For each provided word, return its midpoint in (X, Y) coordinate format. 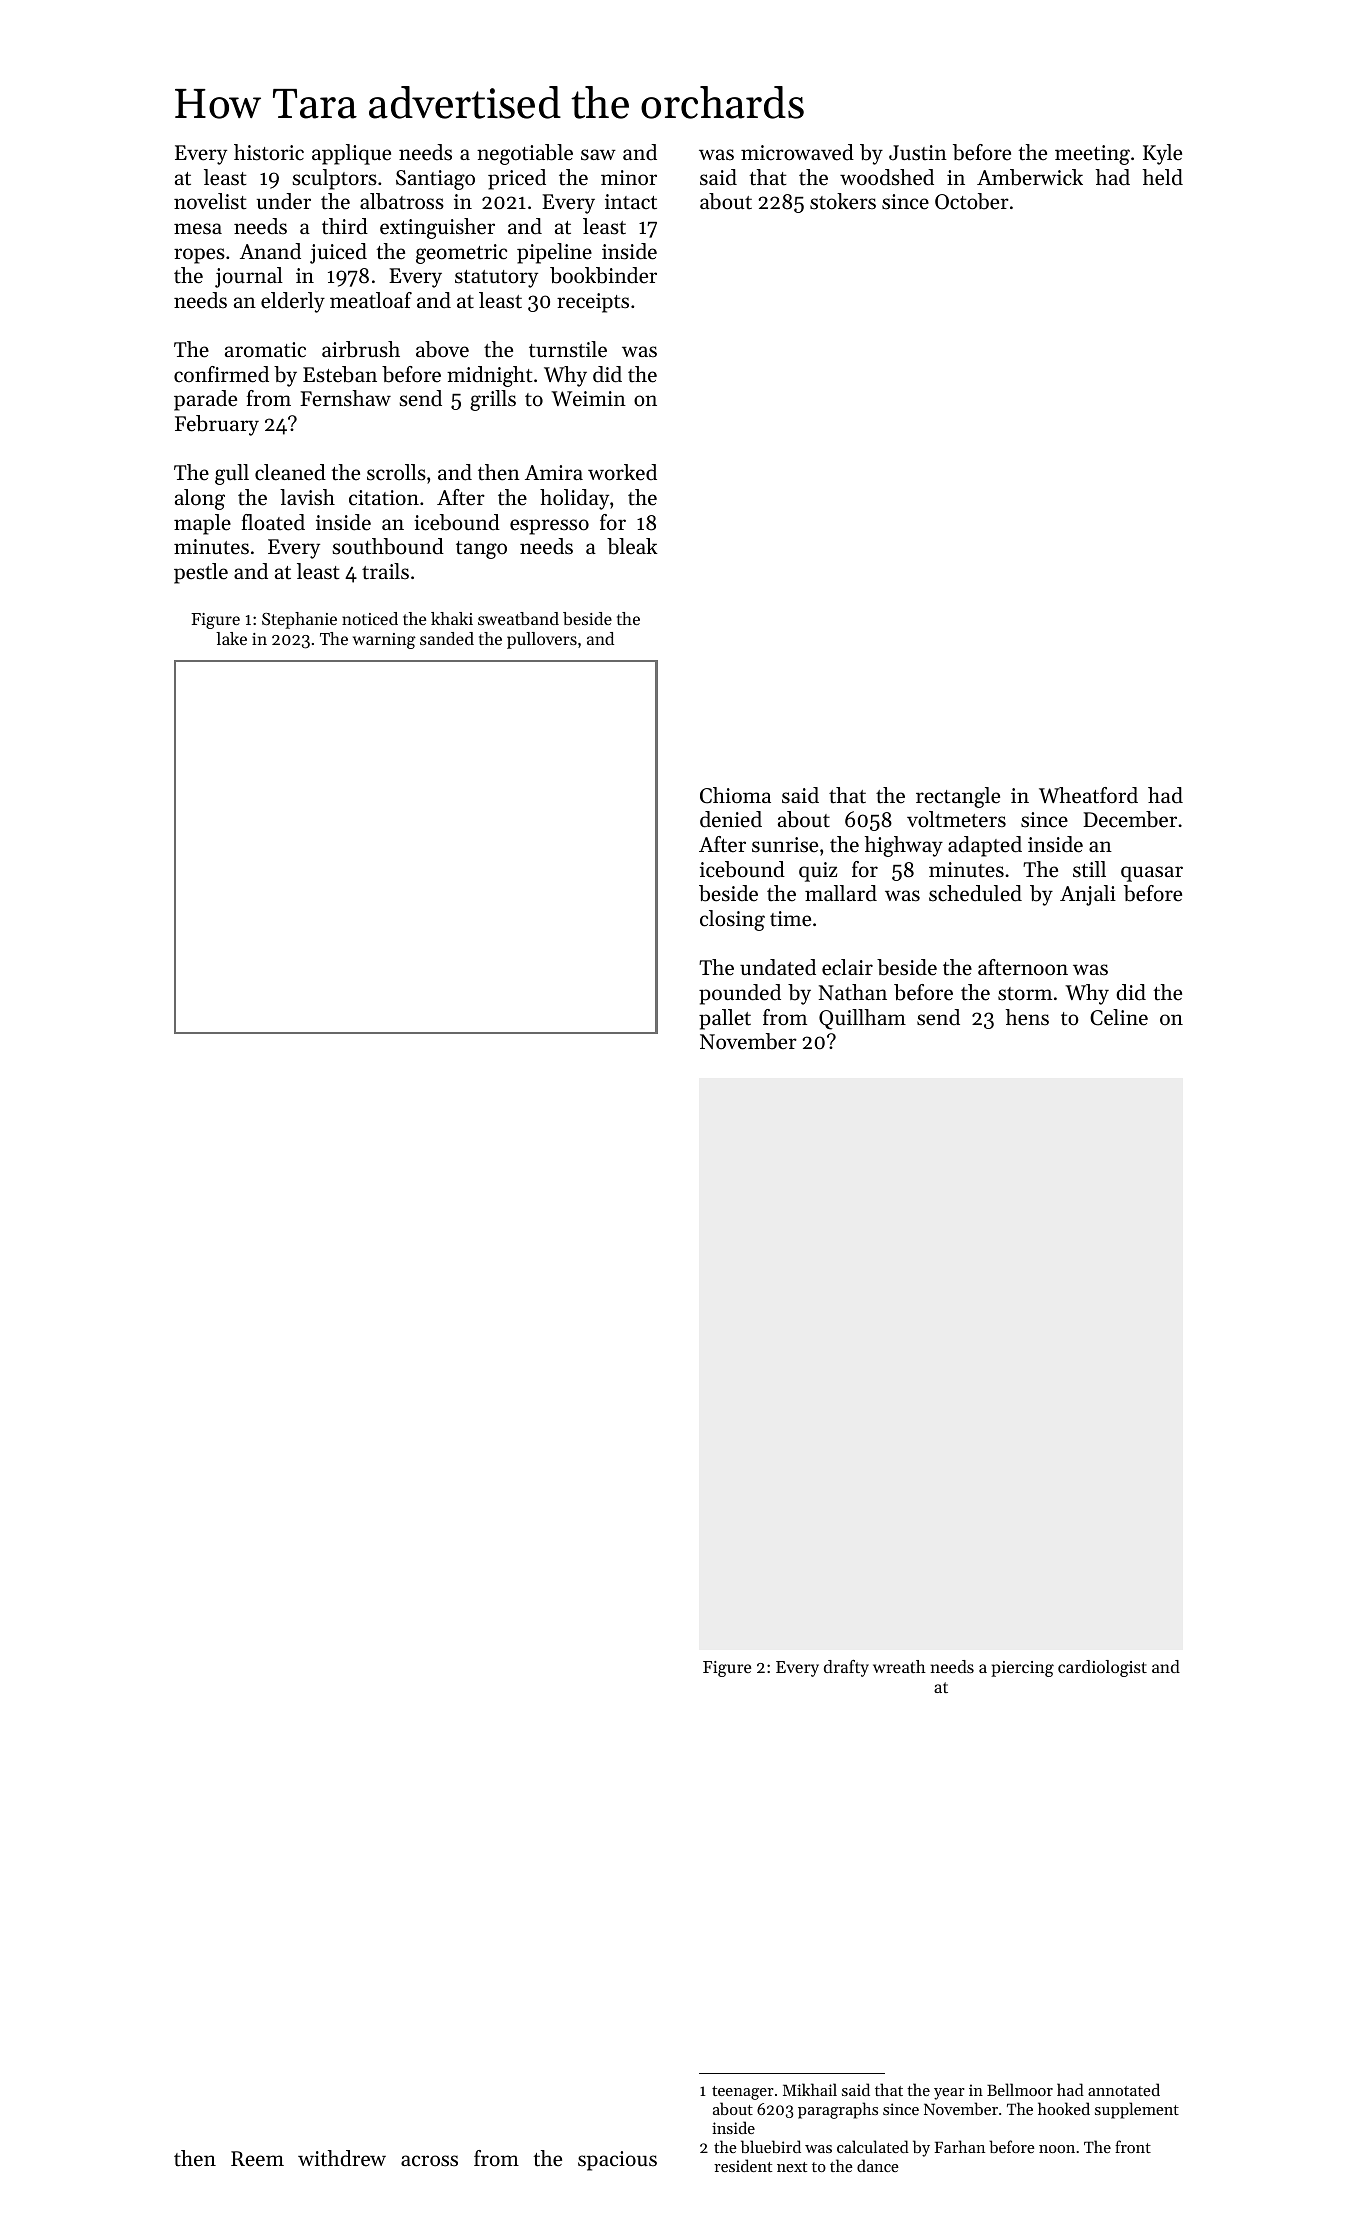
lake (231, 638)
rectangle (958, 797)
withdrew (342, 2158)
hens (1027, 1017)
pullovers (542, 640)
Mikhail (810, 2089)
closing (732, 920)
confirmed (221, 374)
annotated (1124, 2089)
